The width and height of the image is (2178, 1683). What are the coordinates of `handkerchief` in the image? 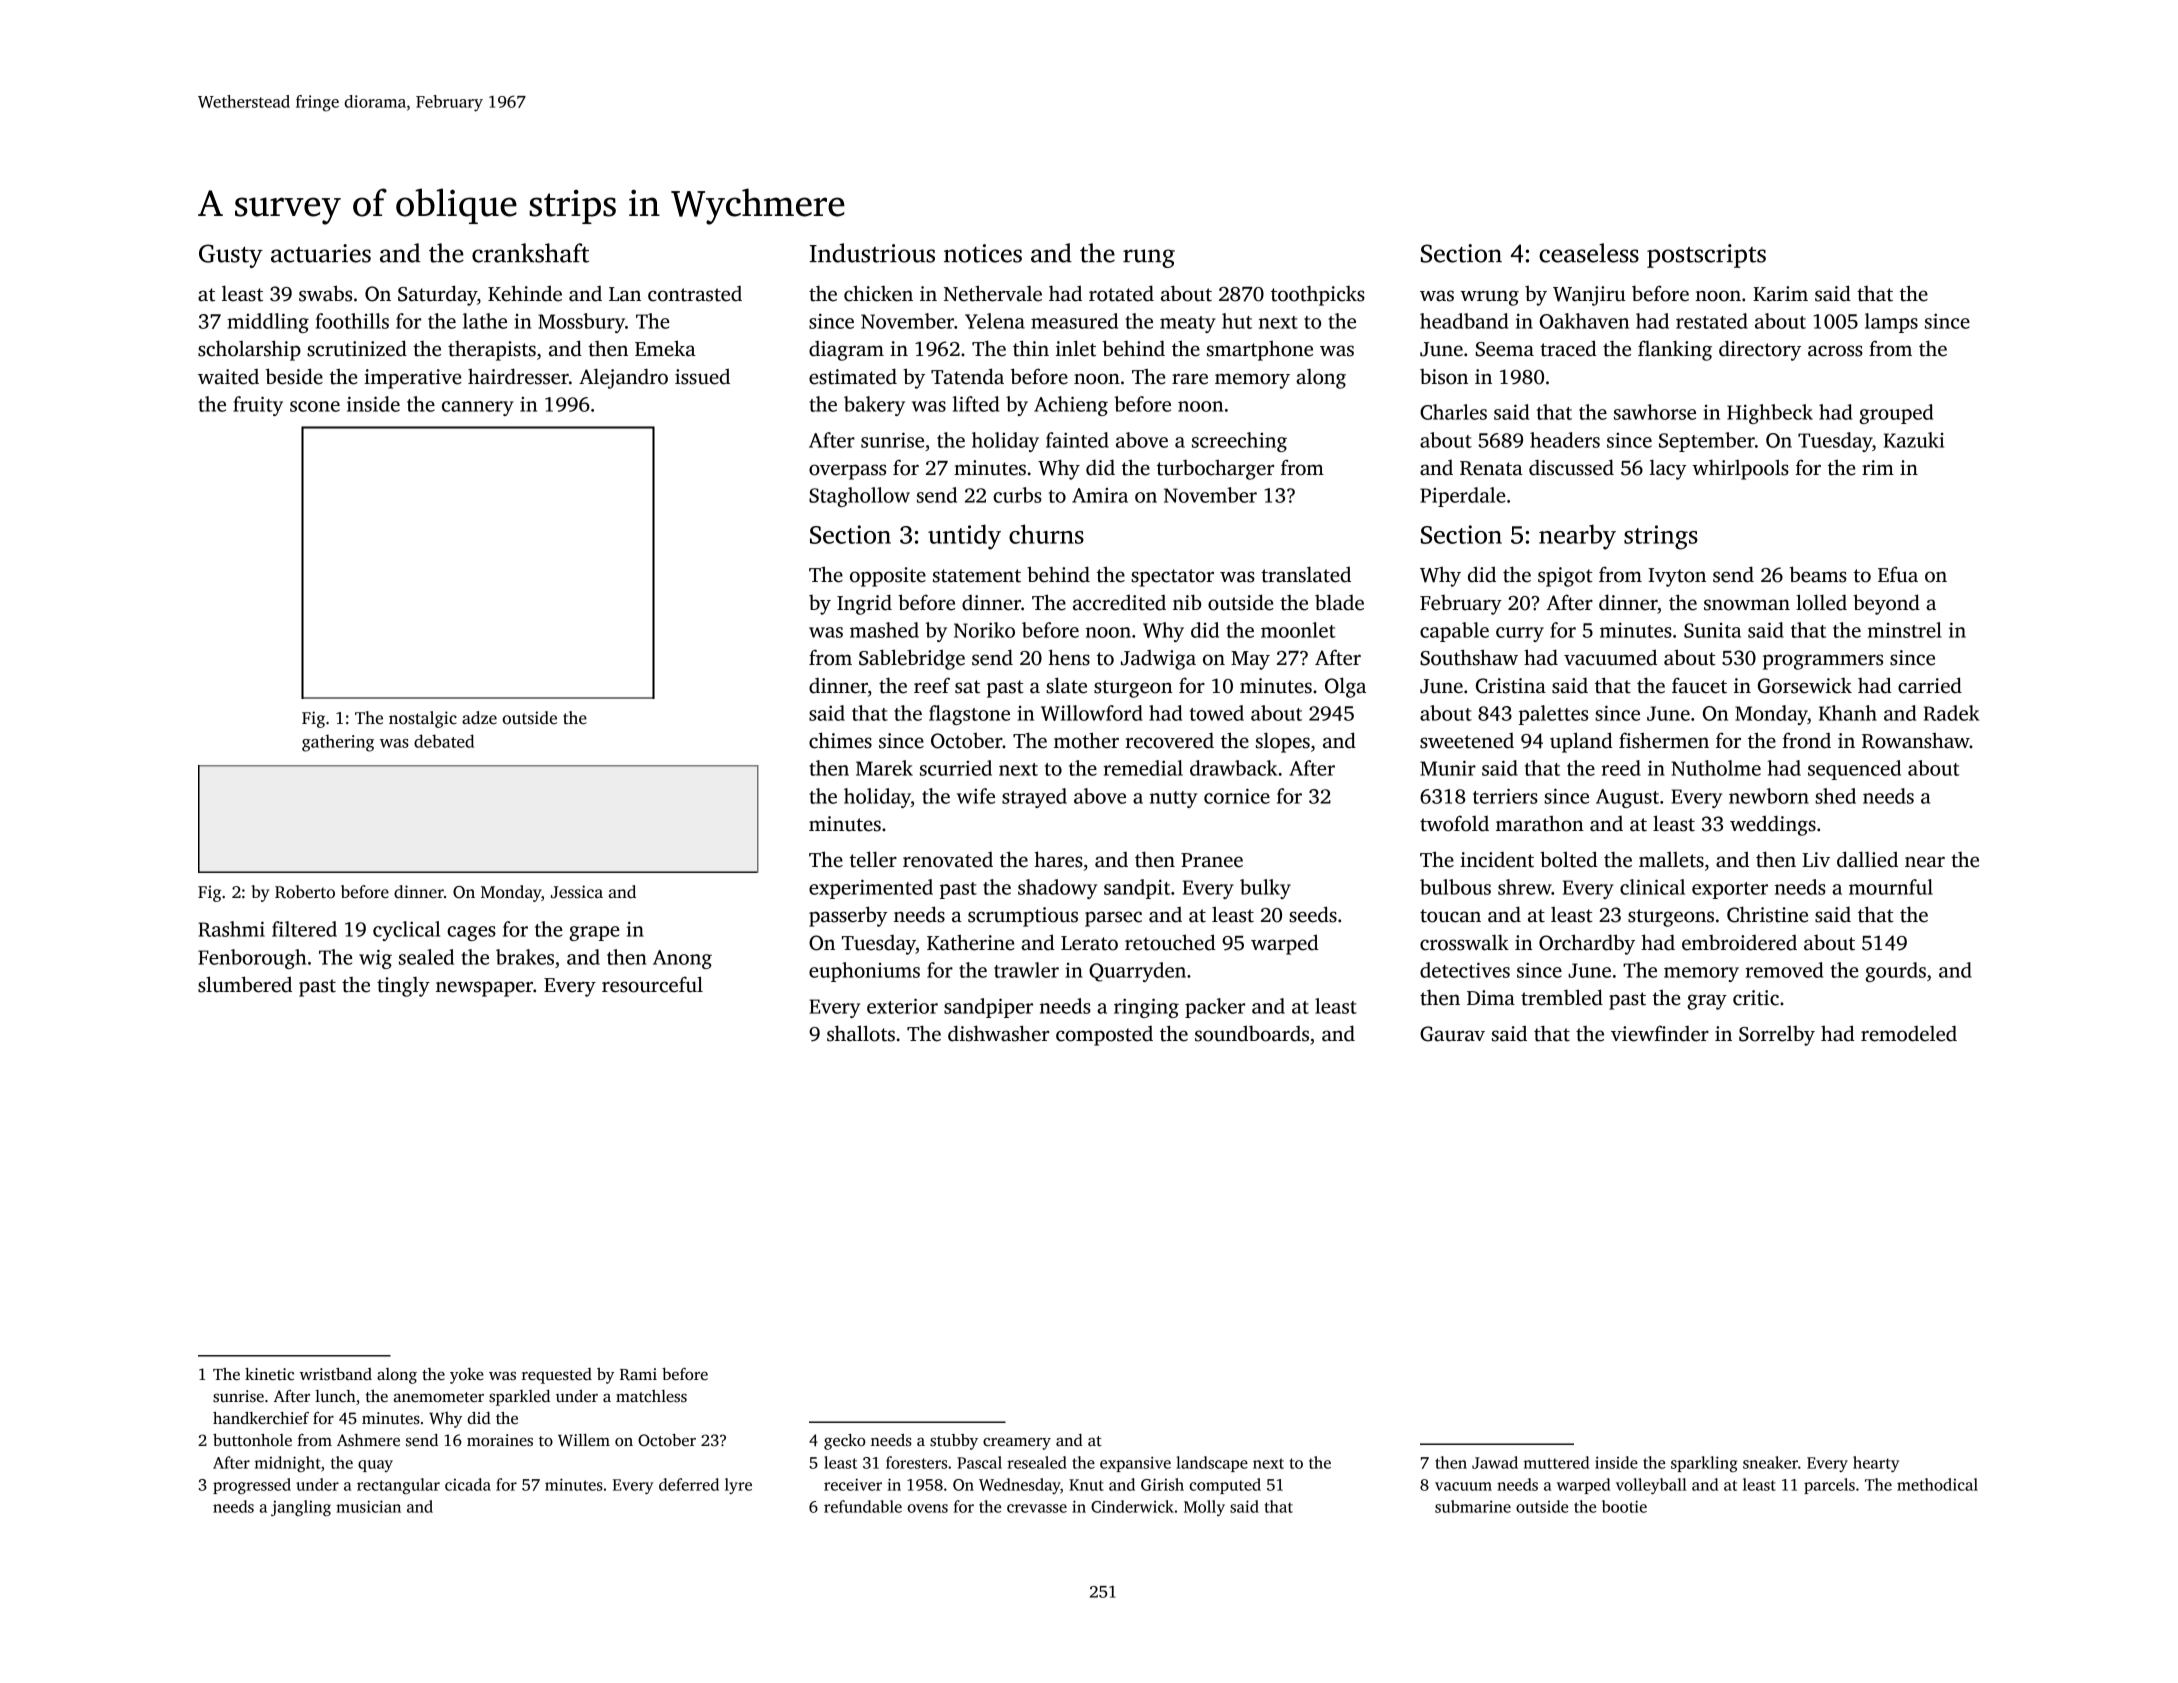 It's located at (261, 1418).
